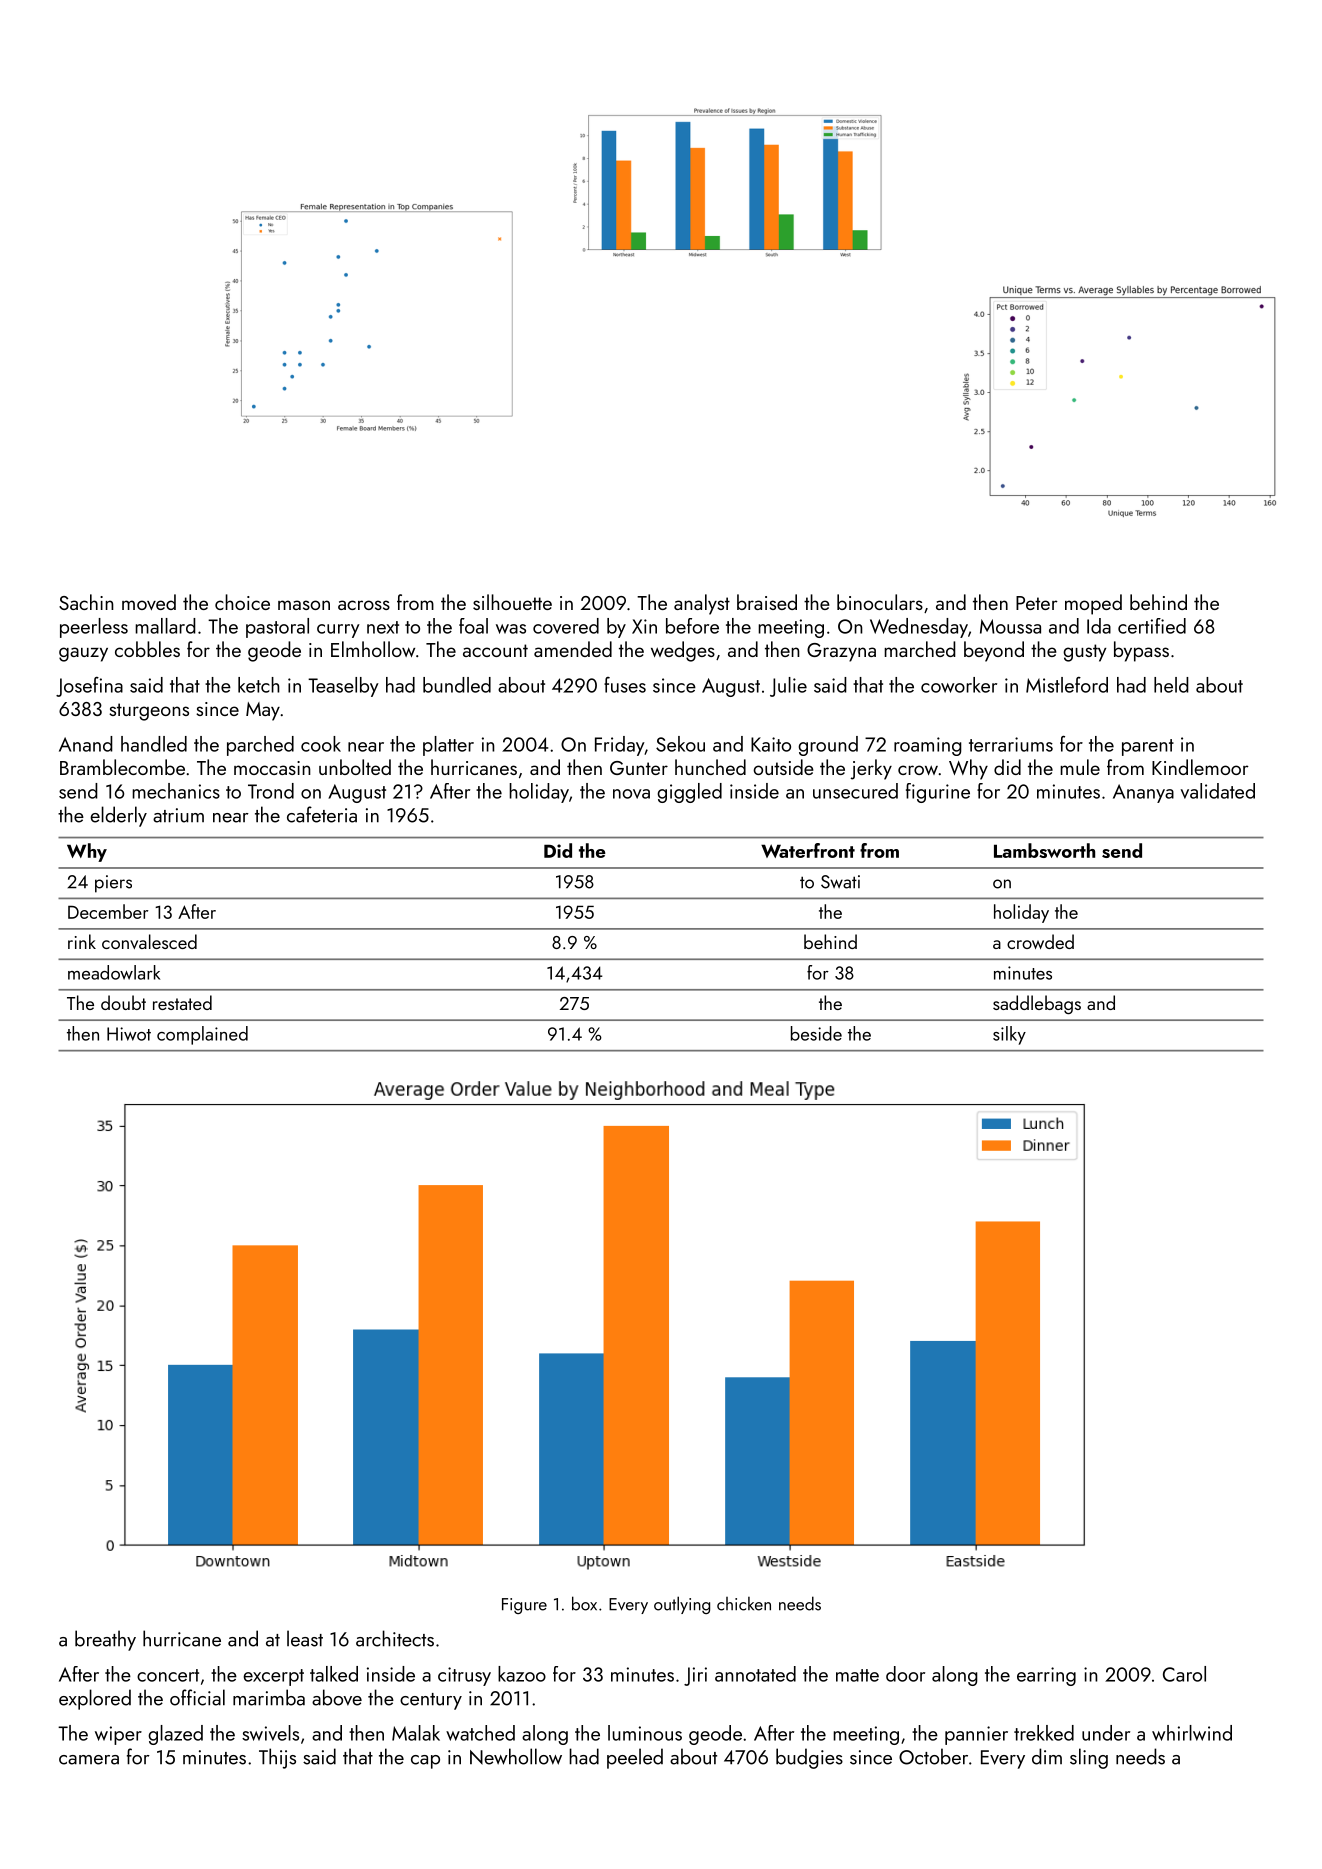 This page has width=1322, height=1869. What do you see at coordinates (1148, 747) in the page?
I see `parent` at bounding box center [1148, 747].
